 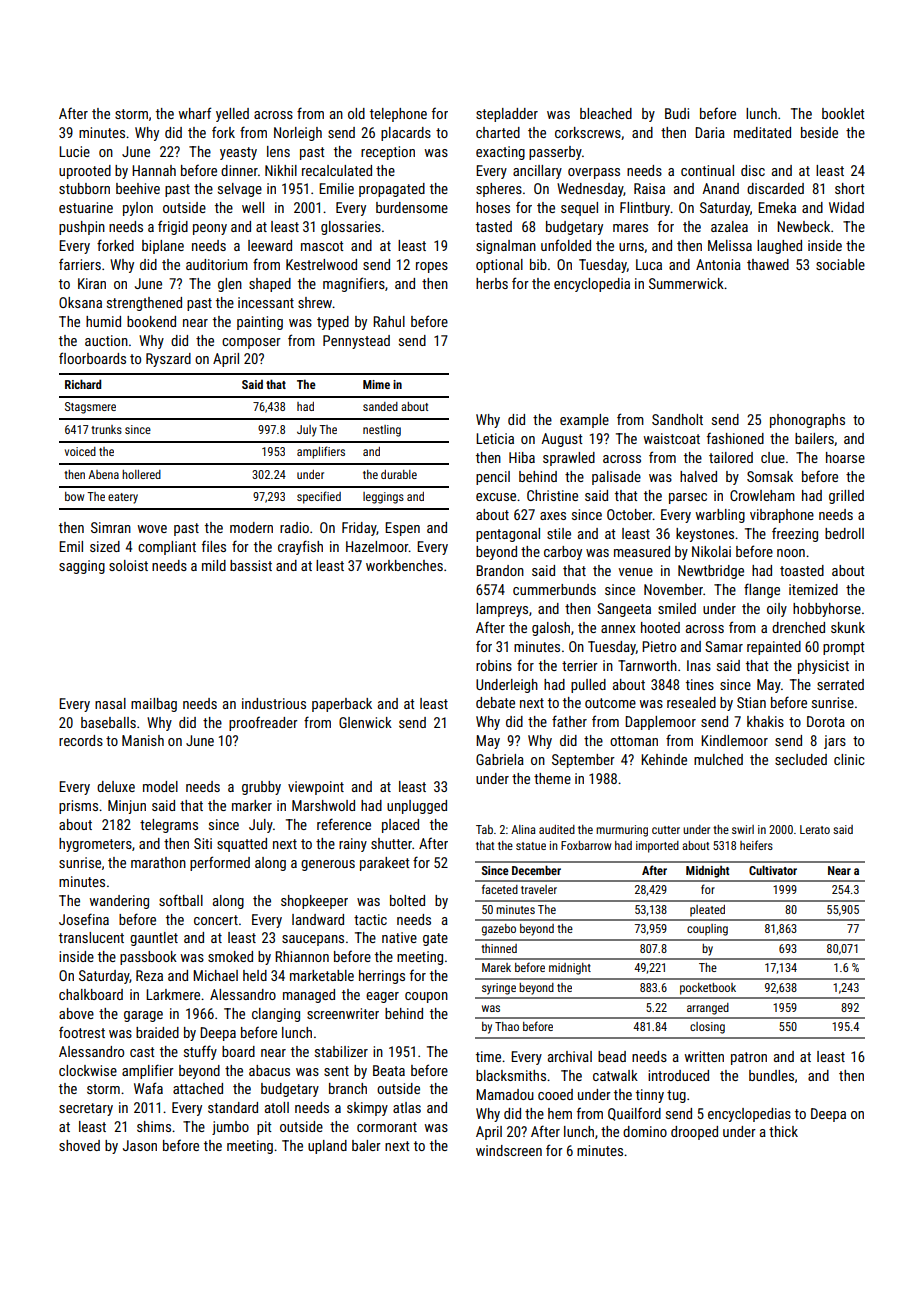 What do you see at coordinates (239, 170) in the image?
I see `dinner` at bounding box center [239, 170].
